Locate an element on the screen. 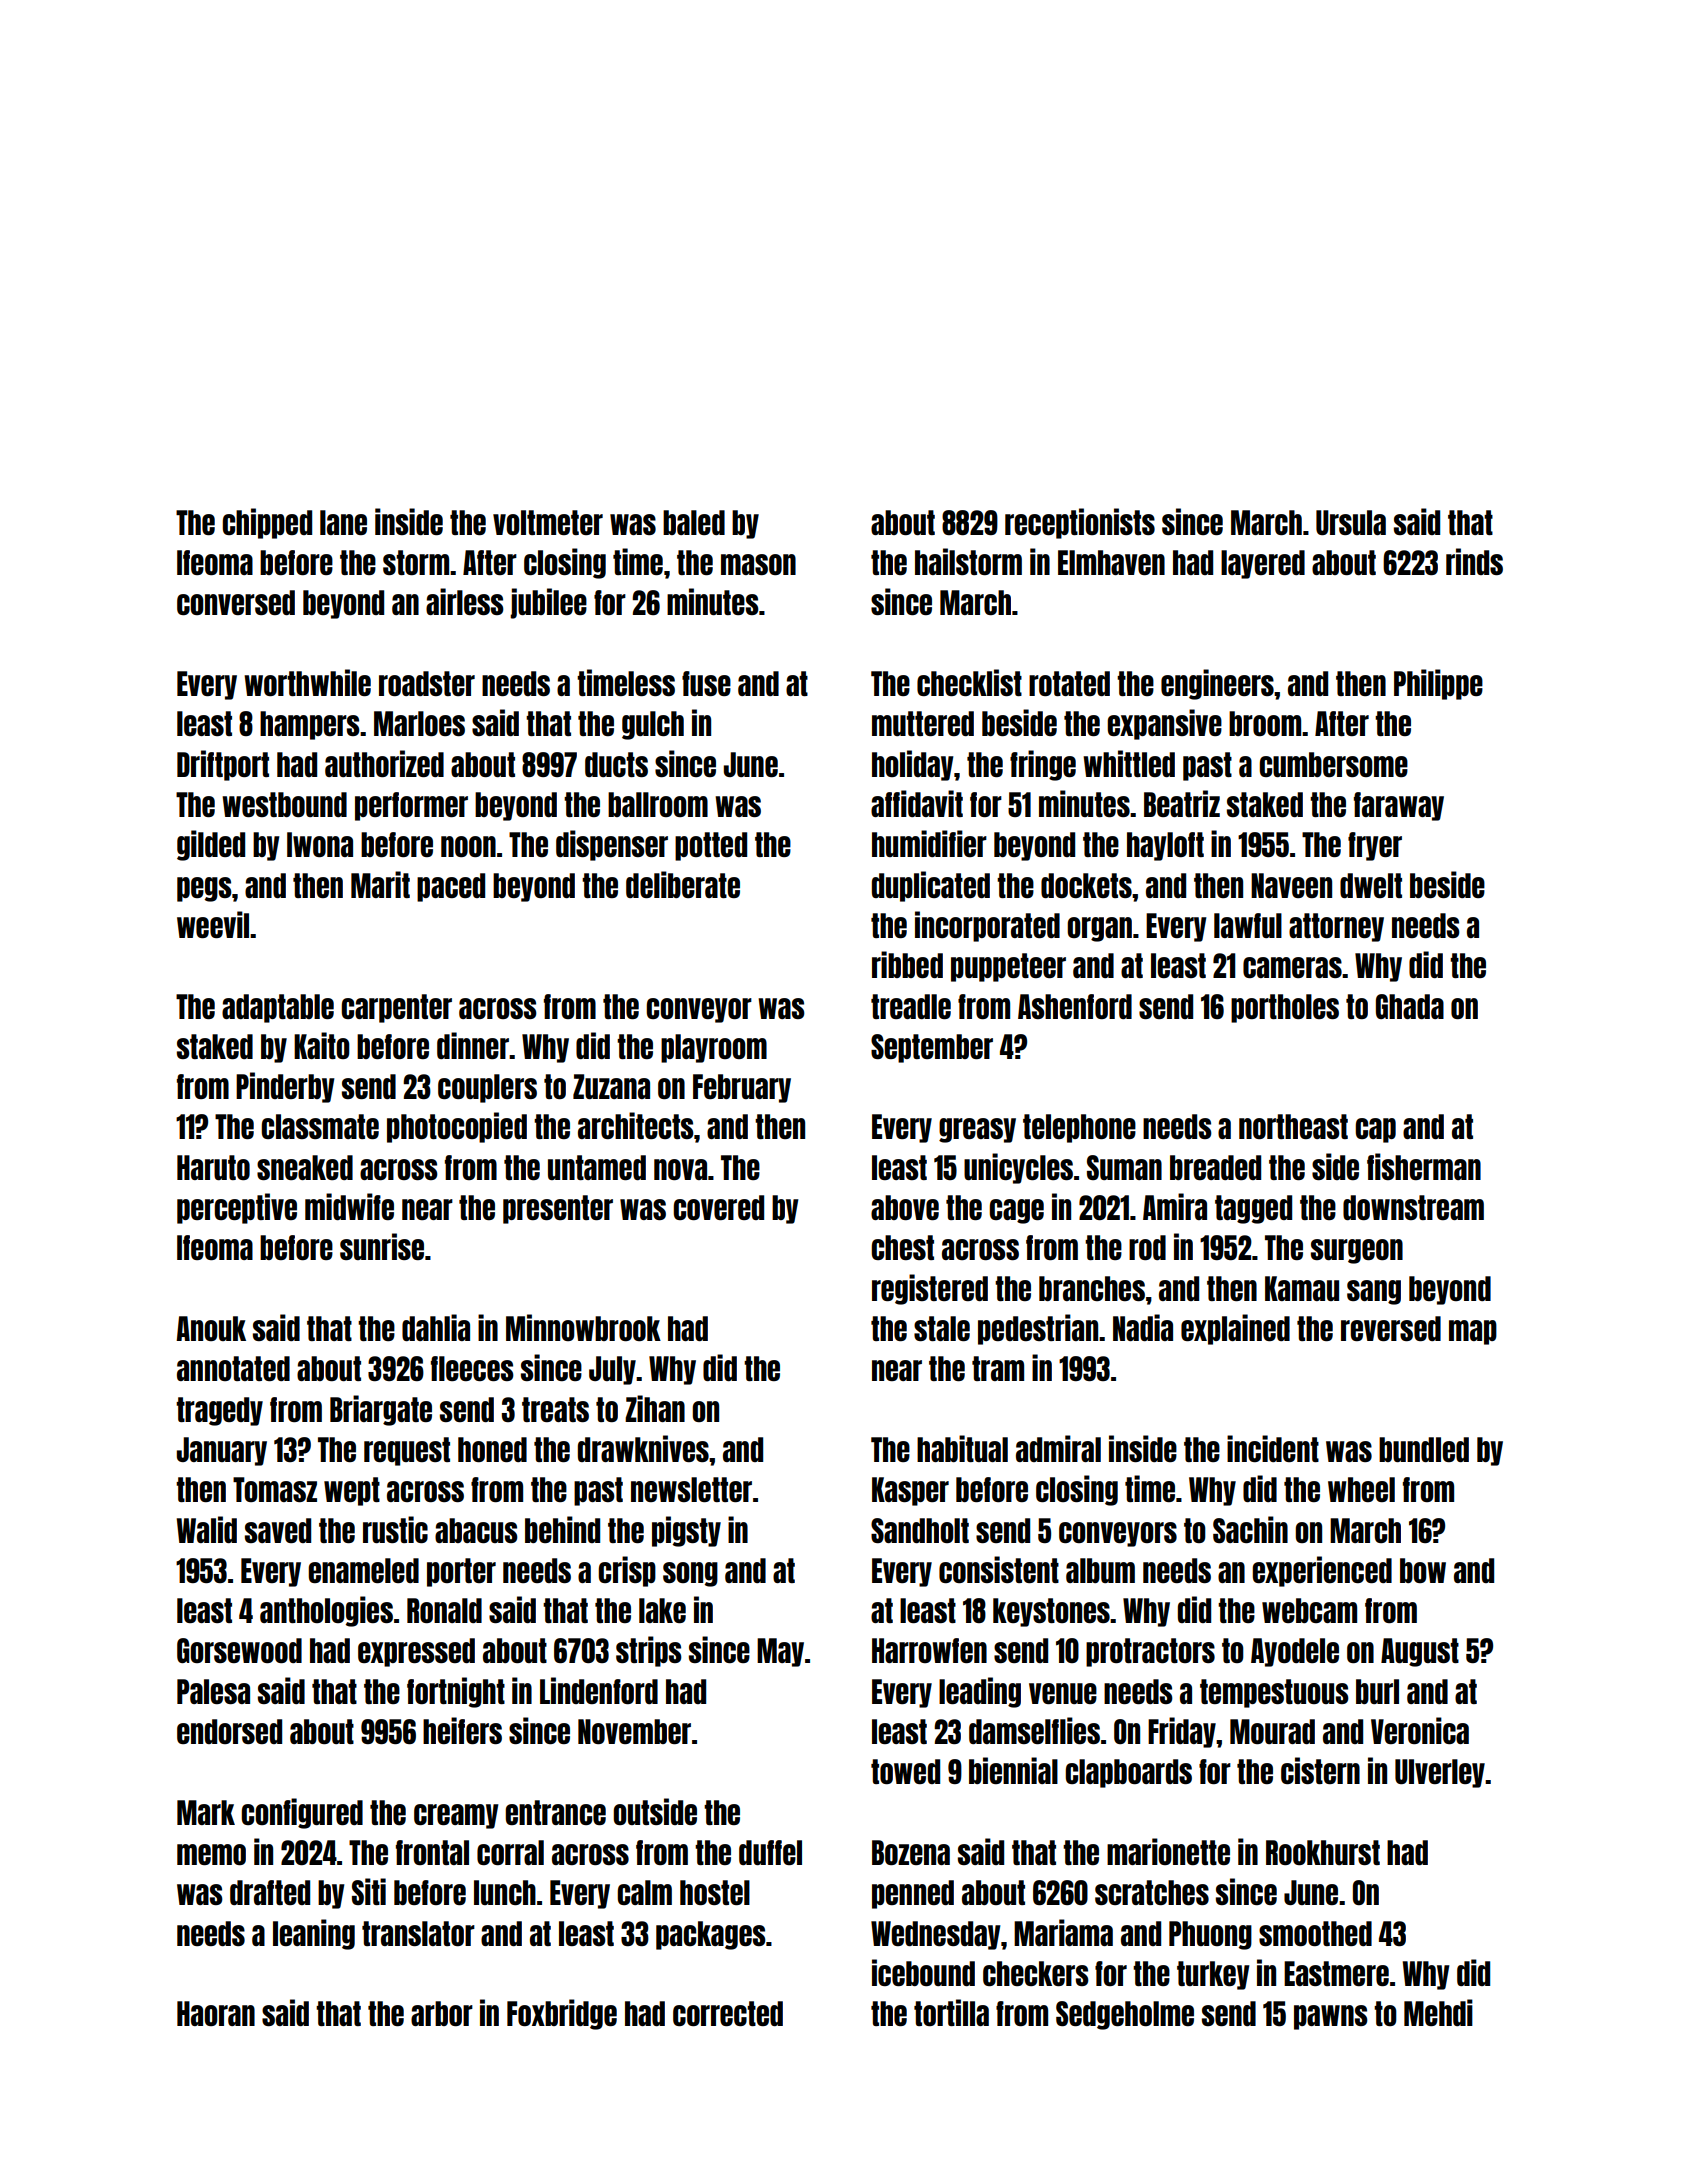  bundled is located at coordinates (1424, 1449).
